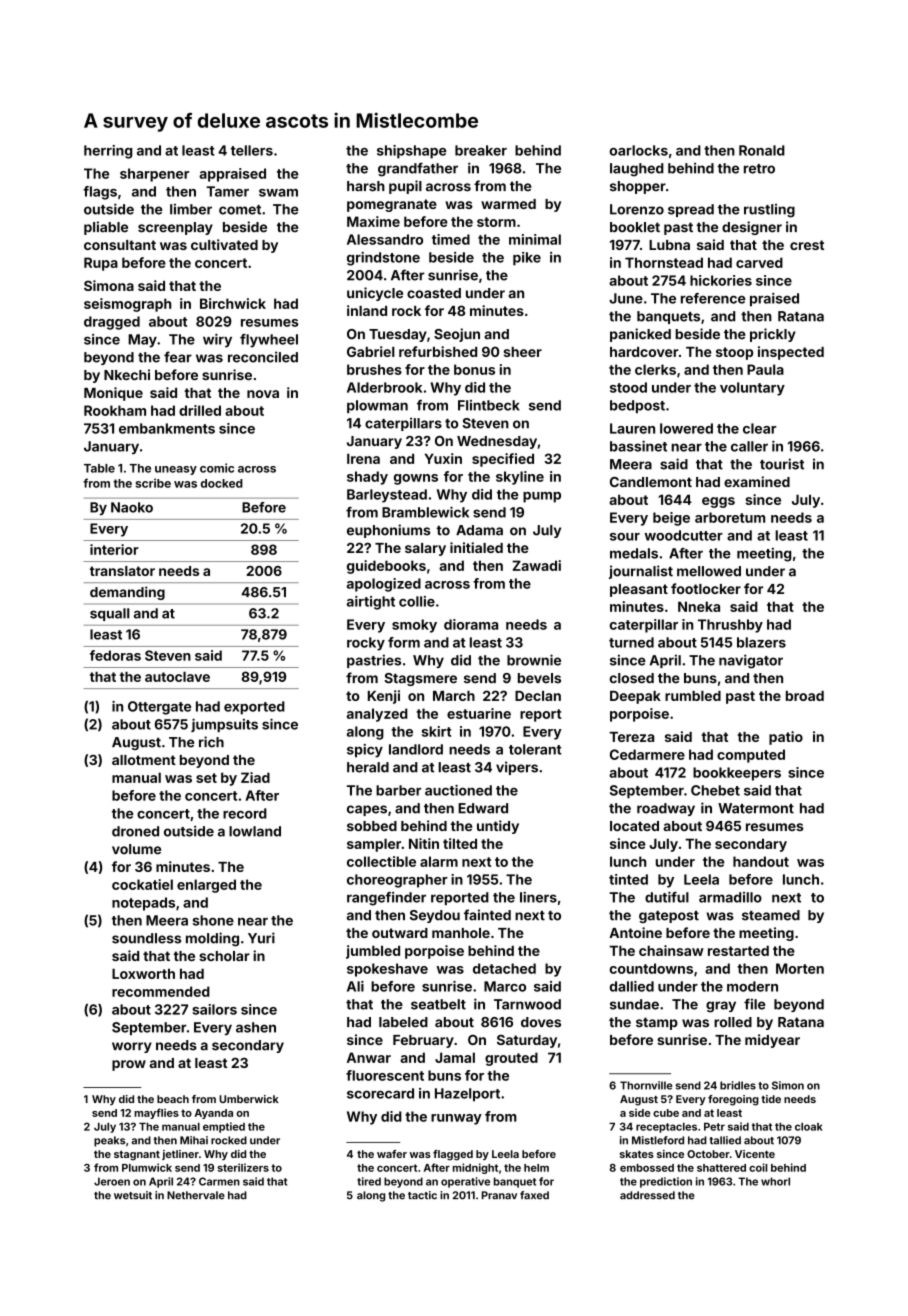 The width and height of the screenshot is (908, 1316). What do you see at coordinates (657, 1023) in the screenshot?
I see `stamp` at bounding box center [657, 1023].
